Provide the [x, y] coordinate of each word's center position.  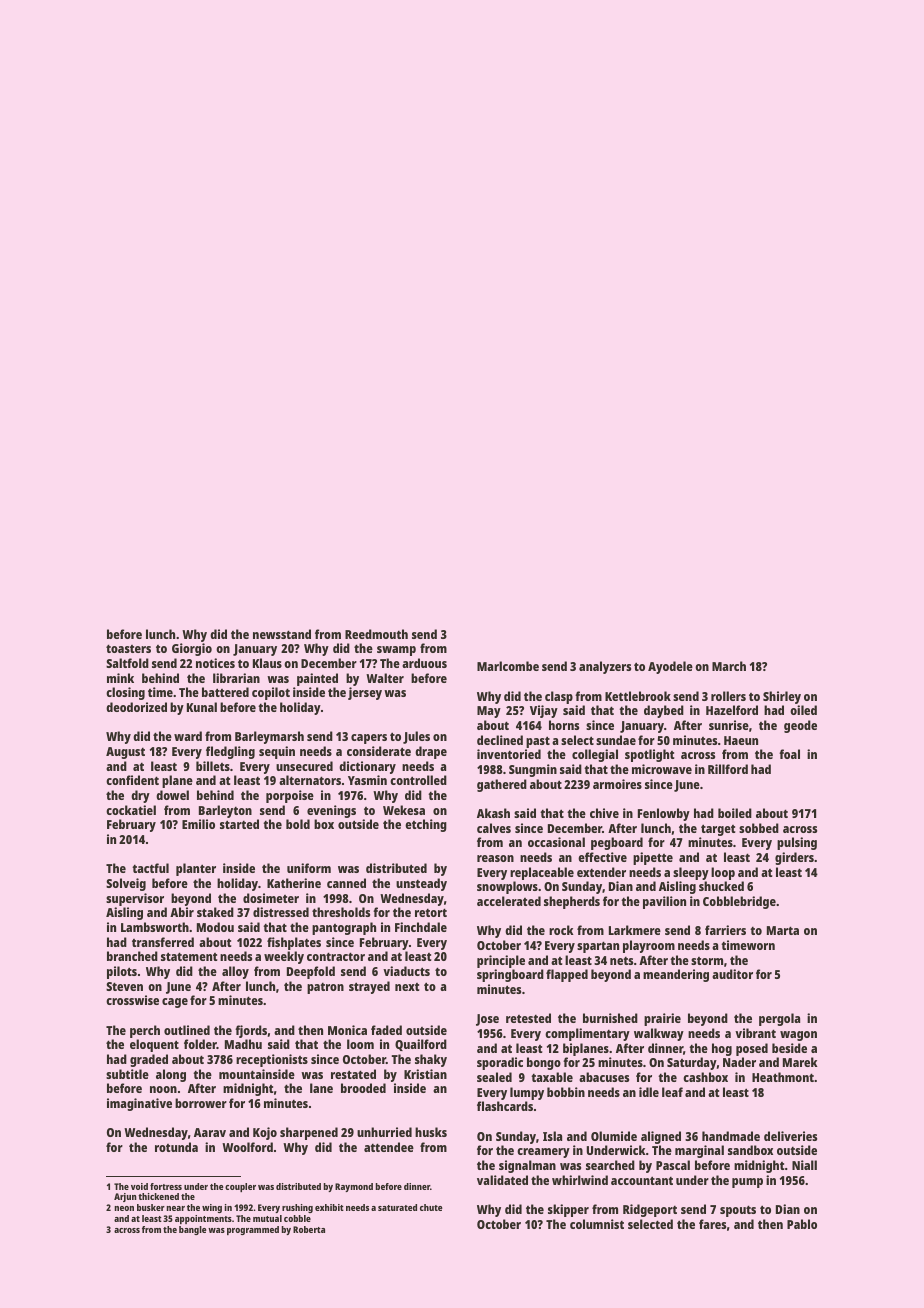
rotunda [176, 1147]
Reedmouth [376, 634]
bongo [544, 1063]
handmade [731, 1136]
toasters [128, 648]
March [729, 666]
